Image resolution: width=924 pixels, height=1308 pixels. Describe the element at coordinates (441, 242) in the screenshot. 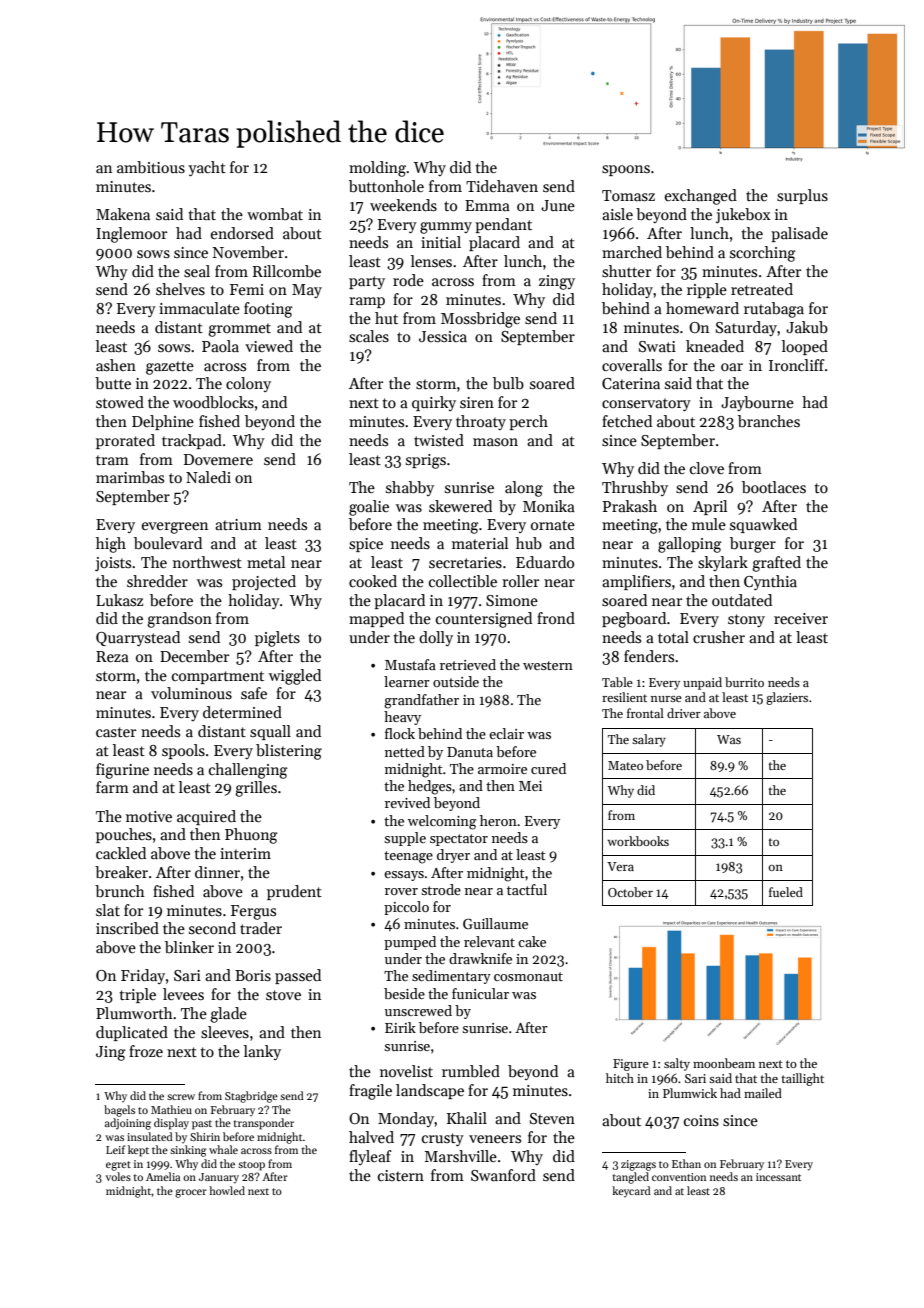

I see `initial` at that location.
